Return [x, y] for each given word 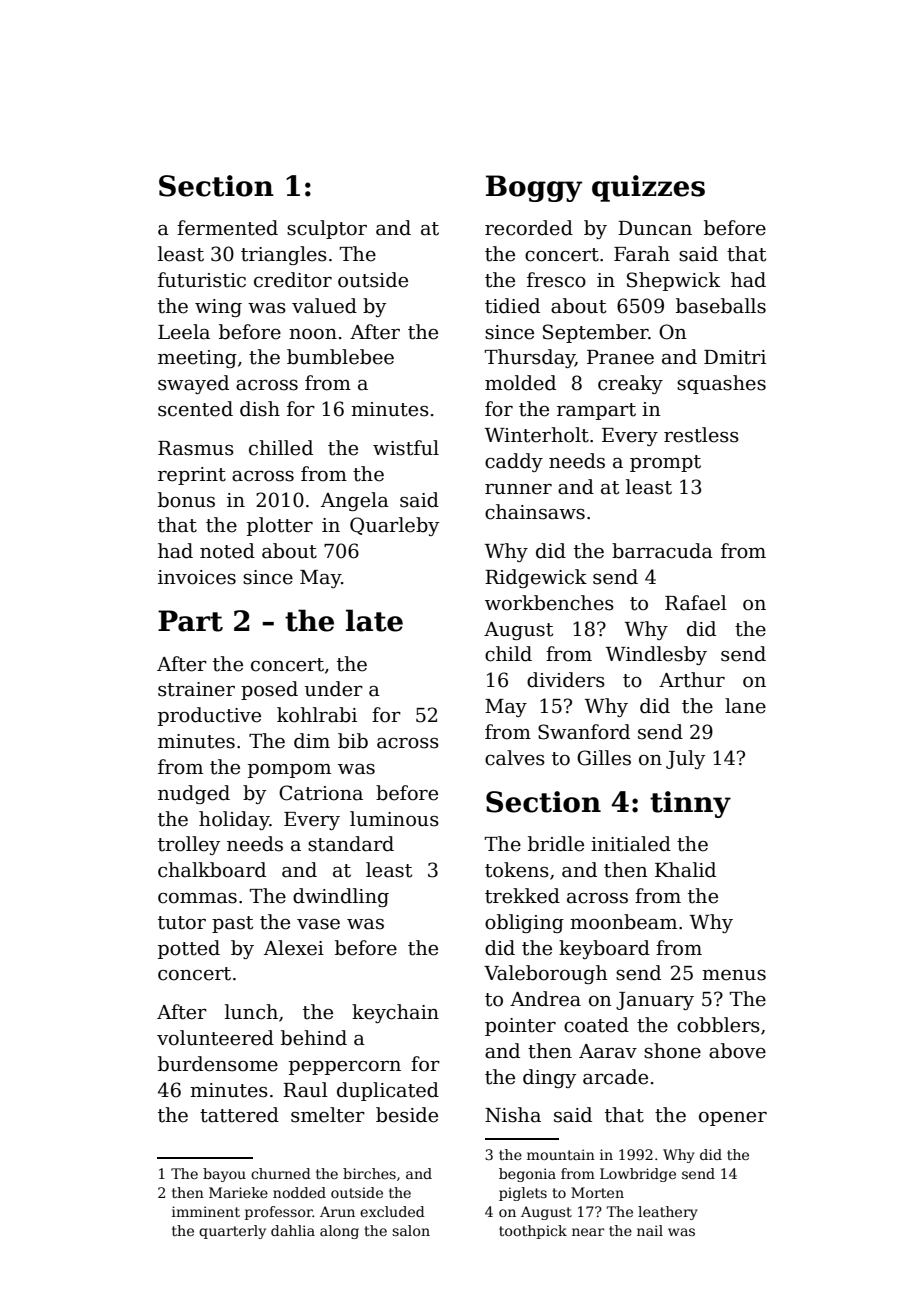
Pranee [620, 357]
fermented [227, 228]
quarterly [232, 1232]
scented [195, 409]
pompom [289, 771]
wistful [406, 448]
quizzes [648, 188]
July [685, 759]
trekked [522, 896]
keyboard [604, 949]
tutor [182, 923]
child [508, 654]
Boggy [534, 188]
